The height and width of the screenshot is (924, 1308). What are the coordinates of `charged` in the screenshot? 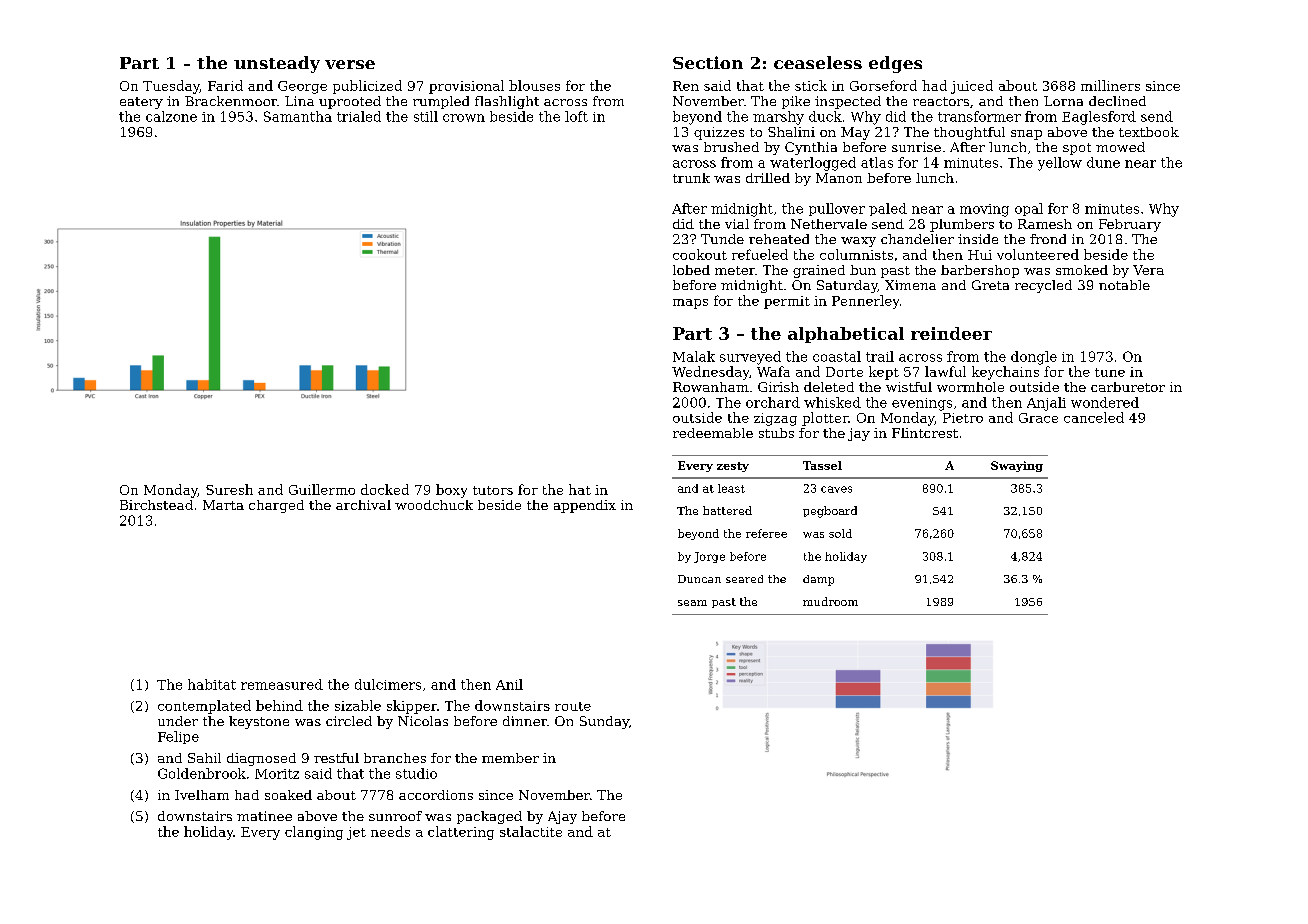 It's located at (276, 506).
